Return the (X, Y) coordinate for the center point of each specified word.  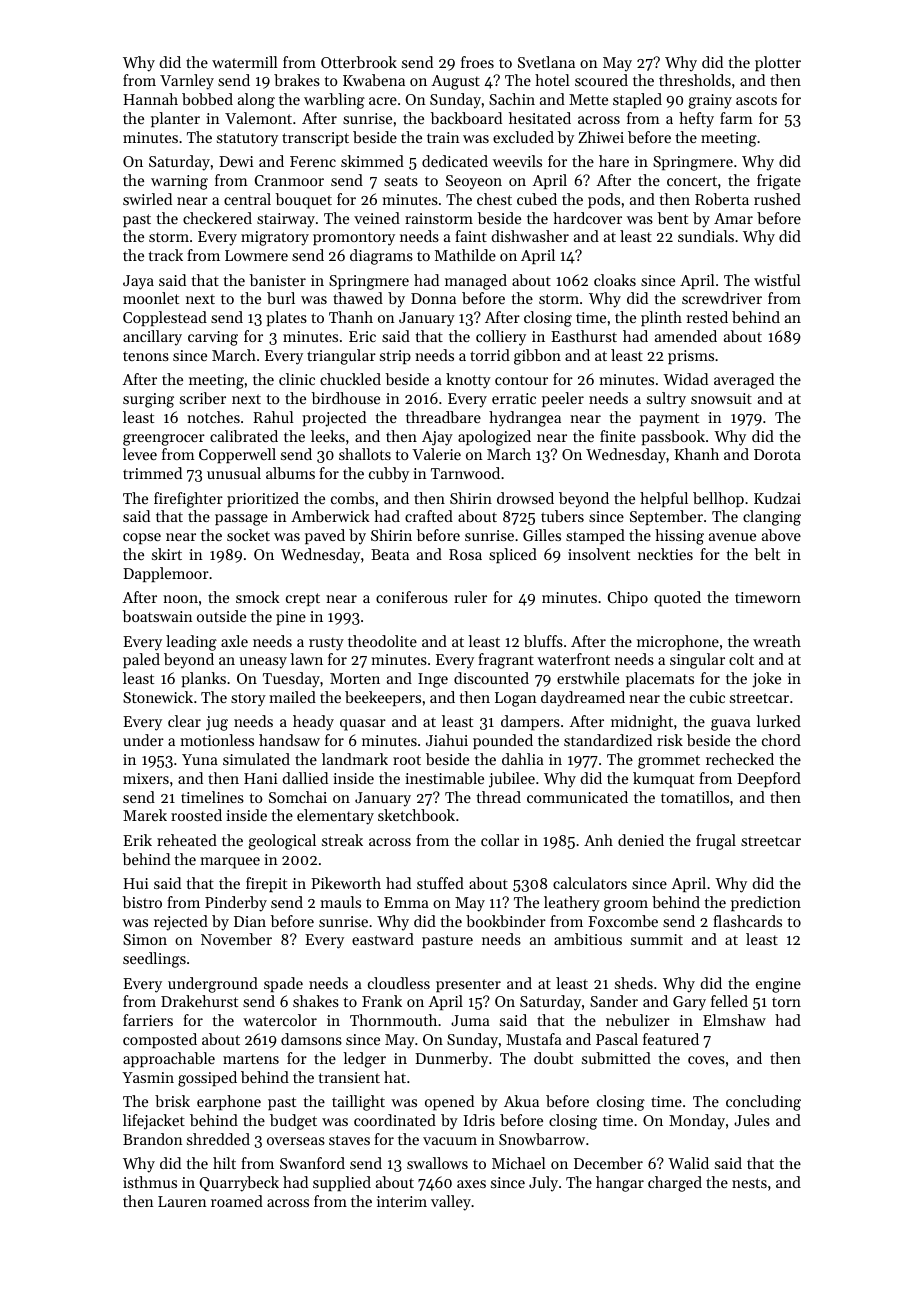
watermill (245, 62)
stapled (637, 100)
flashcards (747, 921)
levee (140, 454)
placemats (660, 679)
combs (352, 498)
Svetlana (546, 62)
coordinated (395, 1120)
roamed (237, 1201)
